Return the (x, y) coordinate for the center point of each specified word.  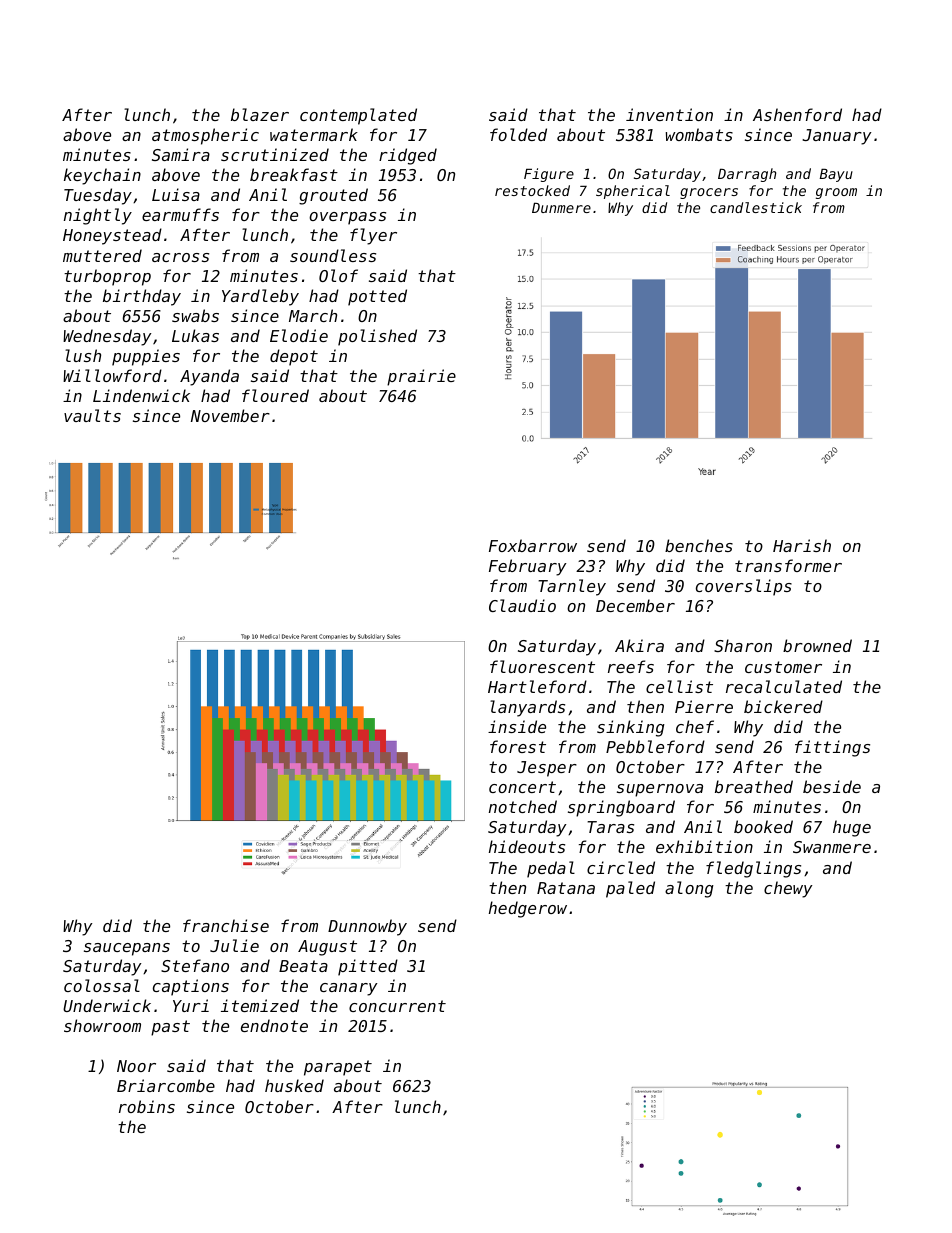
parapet (338, 1068)
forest (518, 746)
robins (147, 1106)
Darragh (747, 175)
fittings (832, 748)
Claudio (522, 605)
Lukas (195, 335)
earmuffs (180, 214)
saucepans (127, 949)
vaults (92, 415)
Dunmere (561, 207)
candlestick (756, 207)
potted (377, 297)
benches (699, 545)
